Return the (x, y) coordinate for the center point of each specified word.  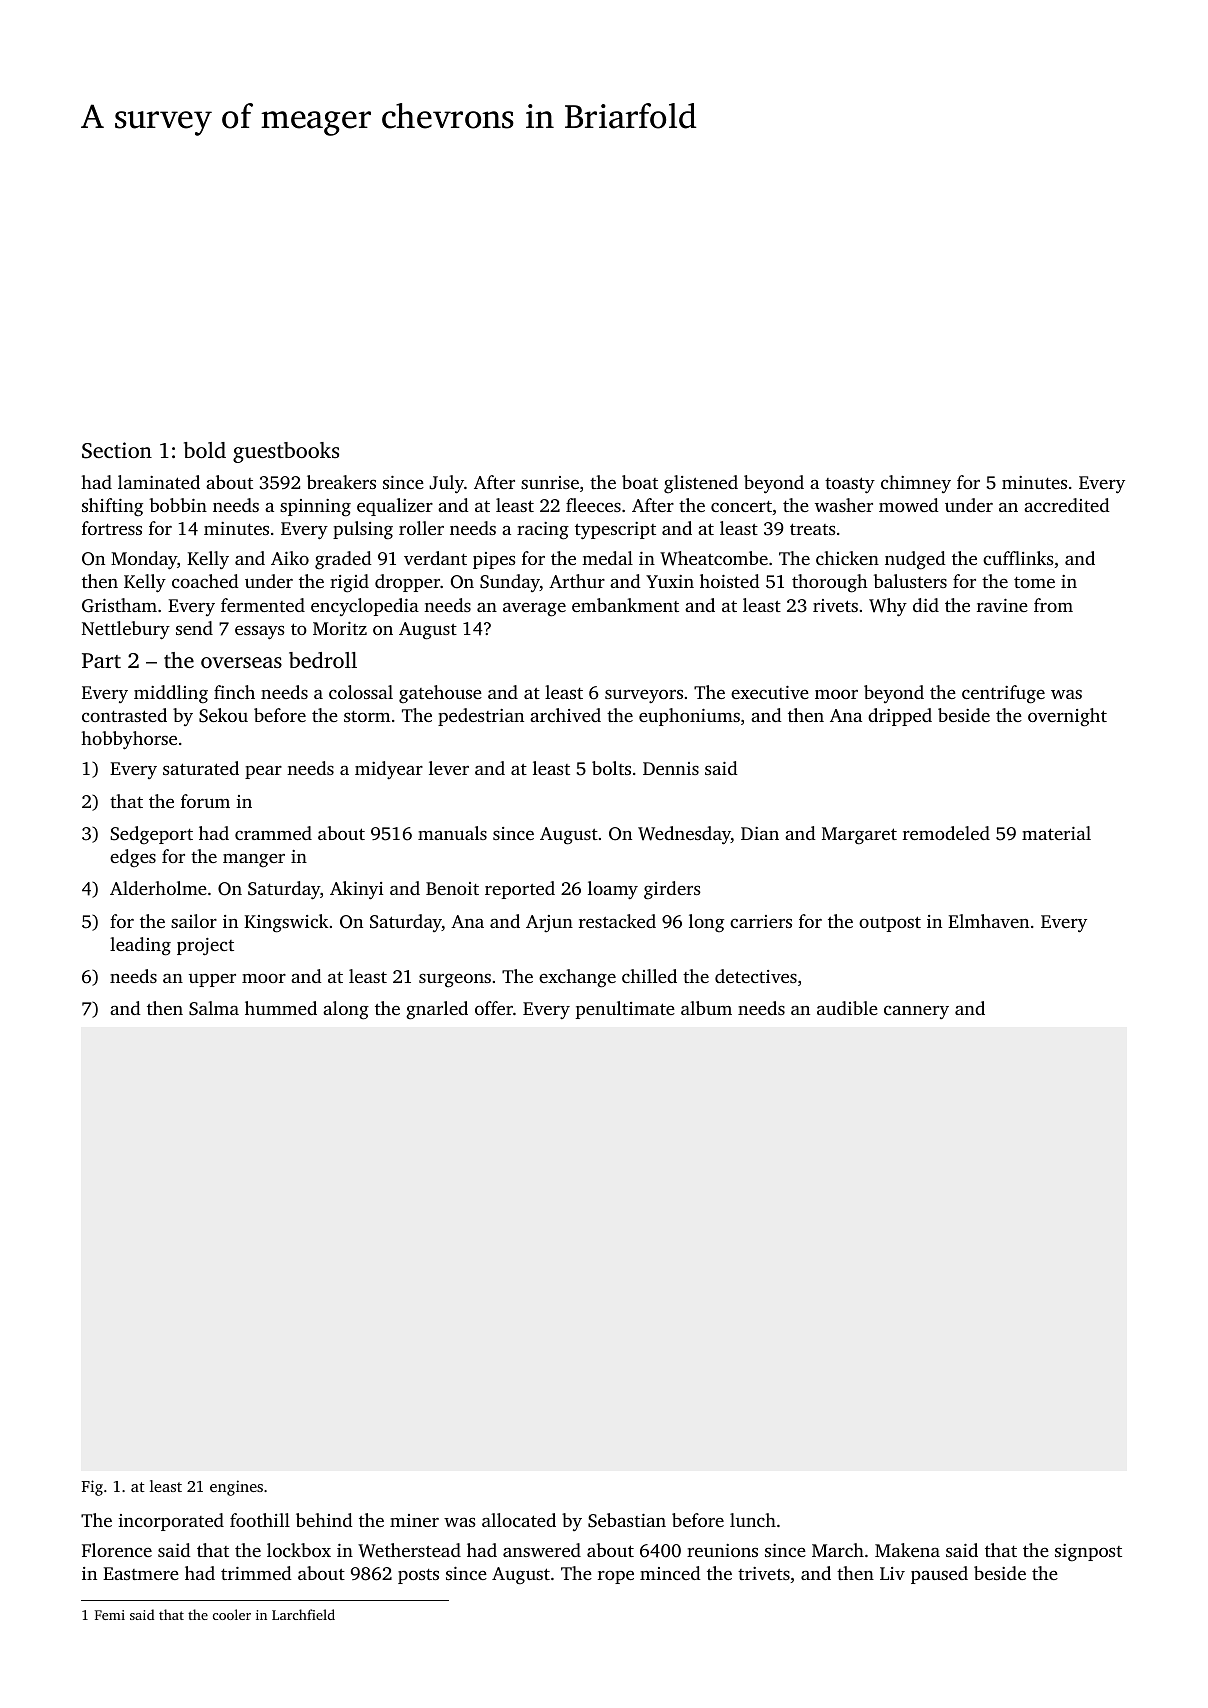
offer (494, 1008)
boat (640, 482)
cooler (232, 1614)
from (1053, 605)
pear (263, 772)
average (534, 609)
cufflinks (1018, 558)
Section (117, 450)
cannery (916, 1012)
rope (616, 1577)
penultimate (625, 1010)
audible (847, 1008)
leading (140, 946)
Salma (214, 1008)
